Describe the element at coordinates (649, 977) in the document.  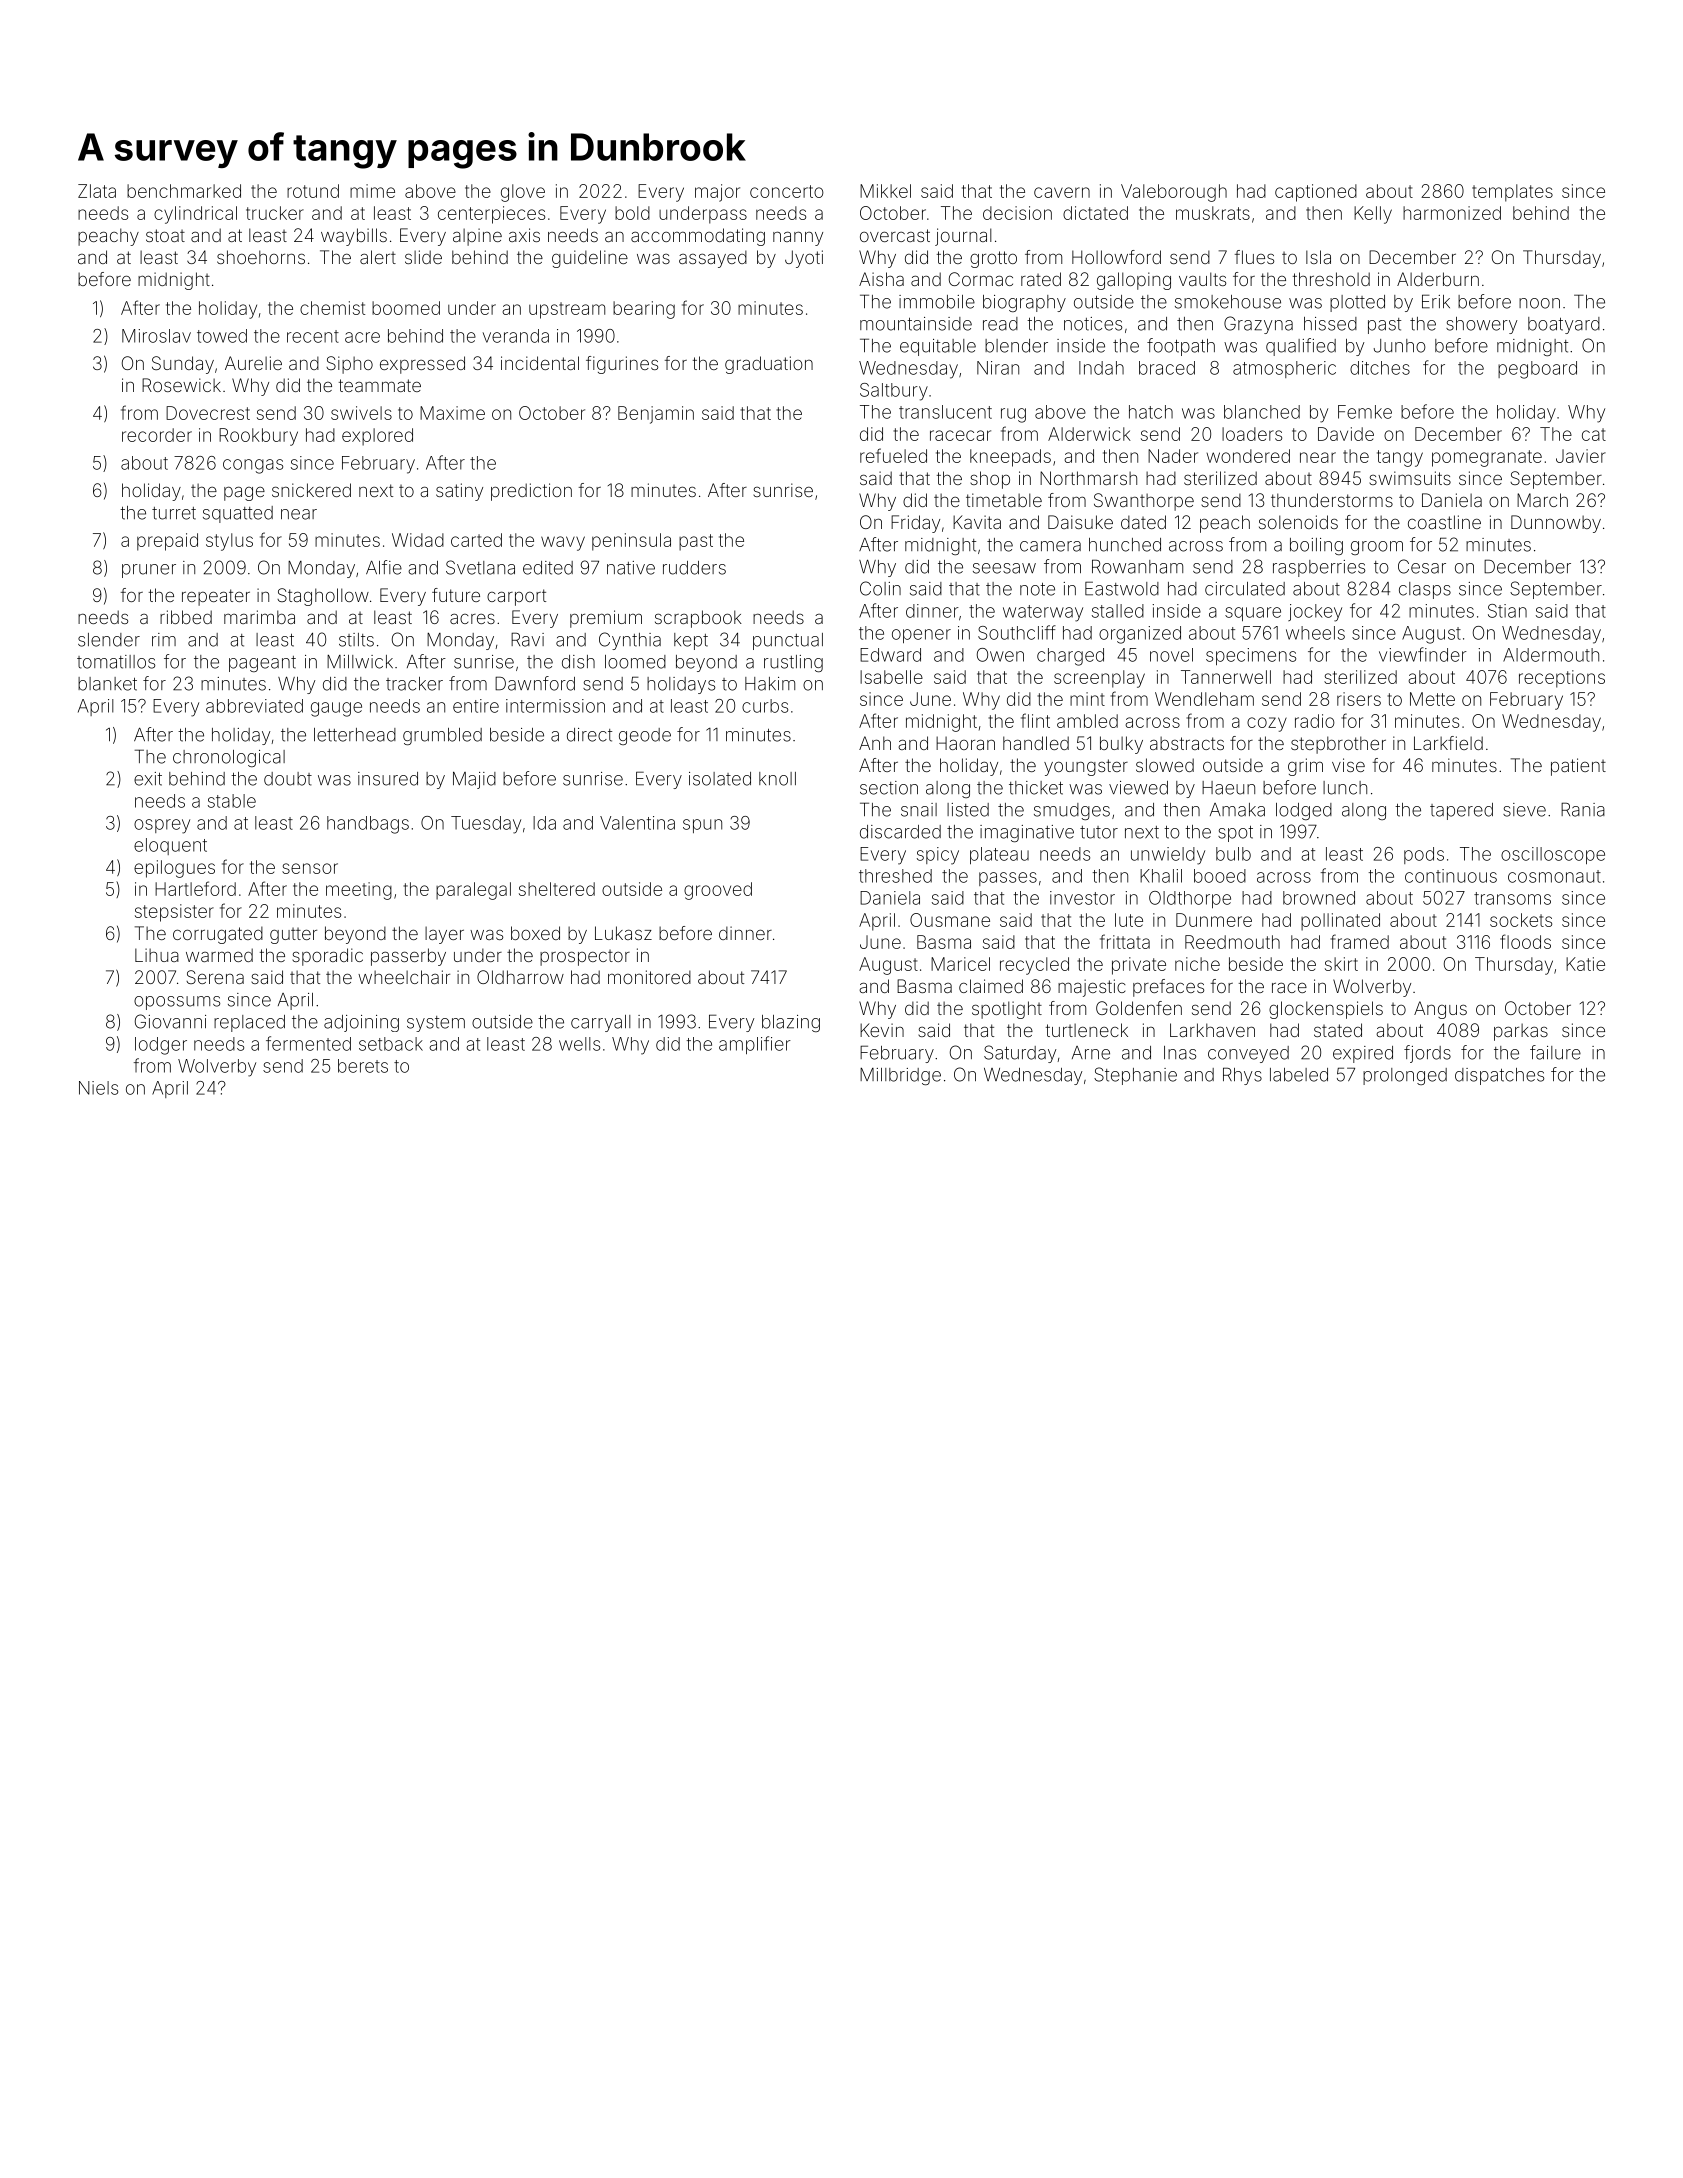
I see `monitored` at that location.
